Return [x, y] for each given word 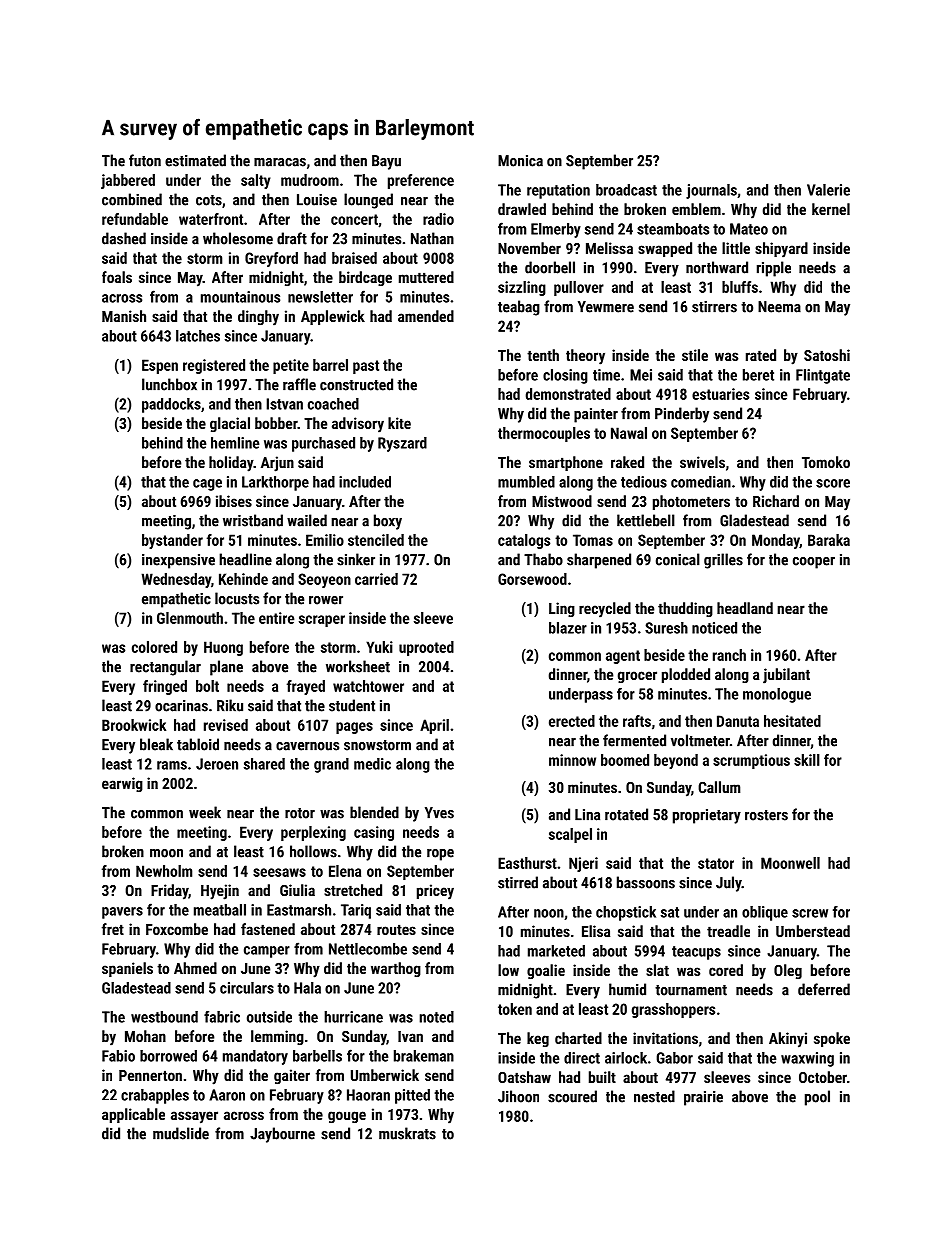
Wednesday [176, 580]
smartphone [566, 463]
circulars [247, 988]
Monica [520, 161]
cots [209, 200]
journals [711, 191]
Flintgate [823, 376]
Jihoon [518, 1096]
